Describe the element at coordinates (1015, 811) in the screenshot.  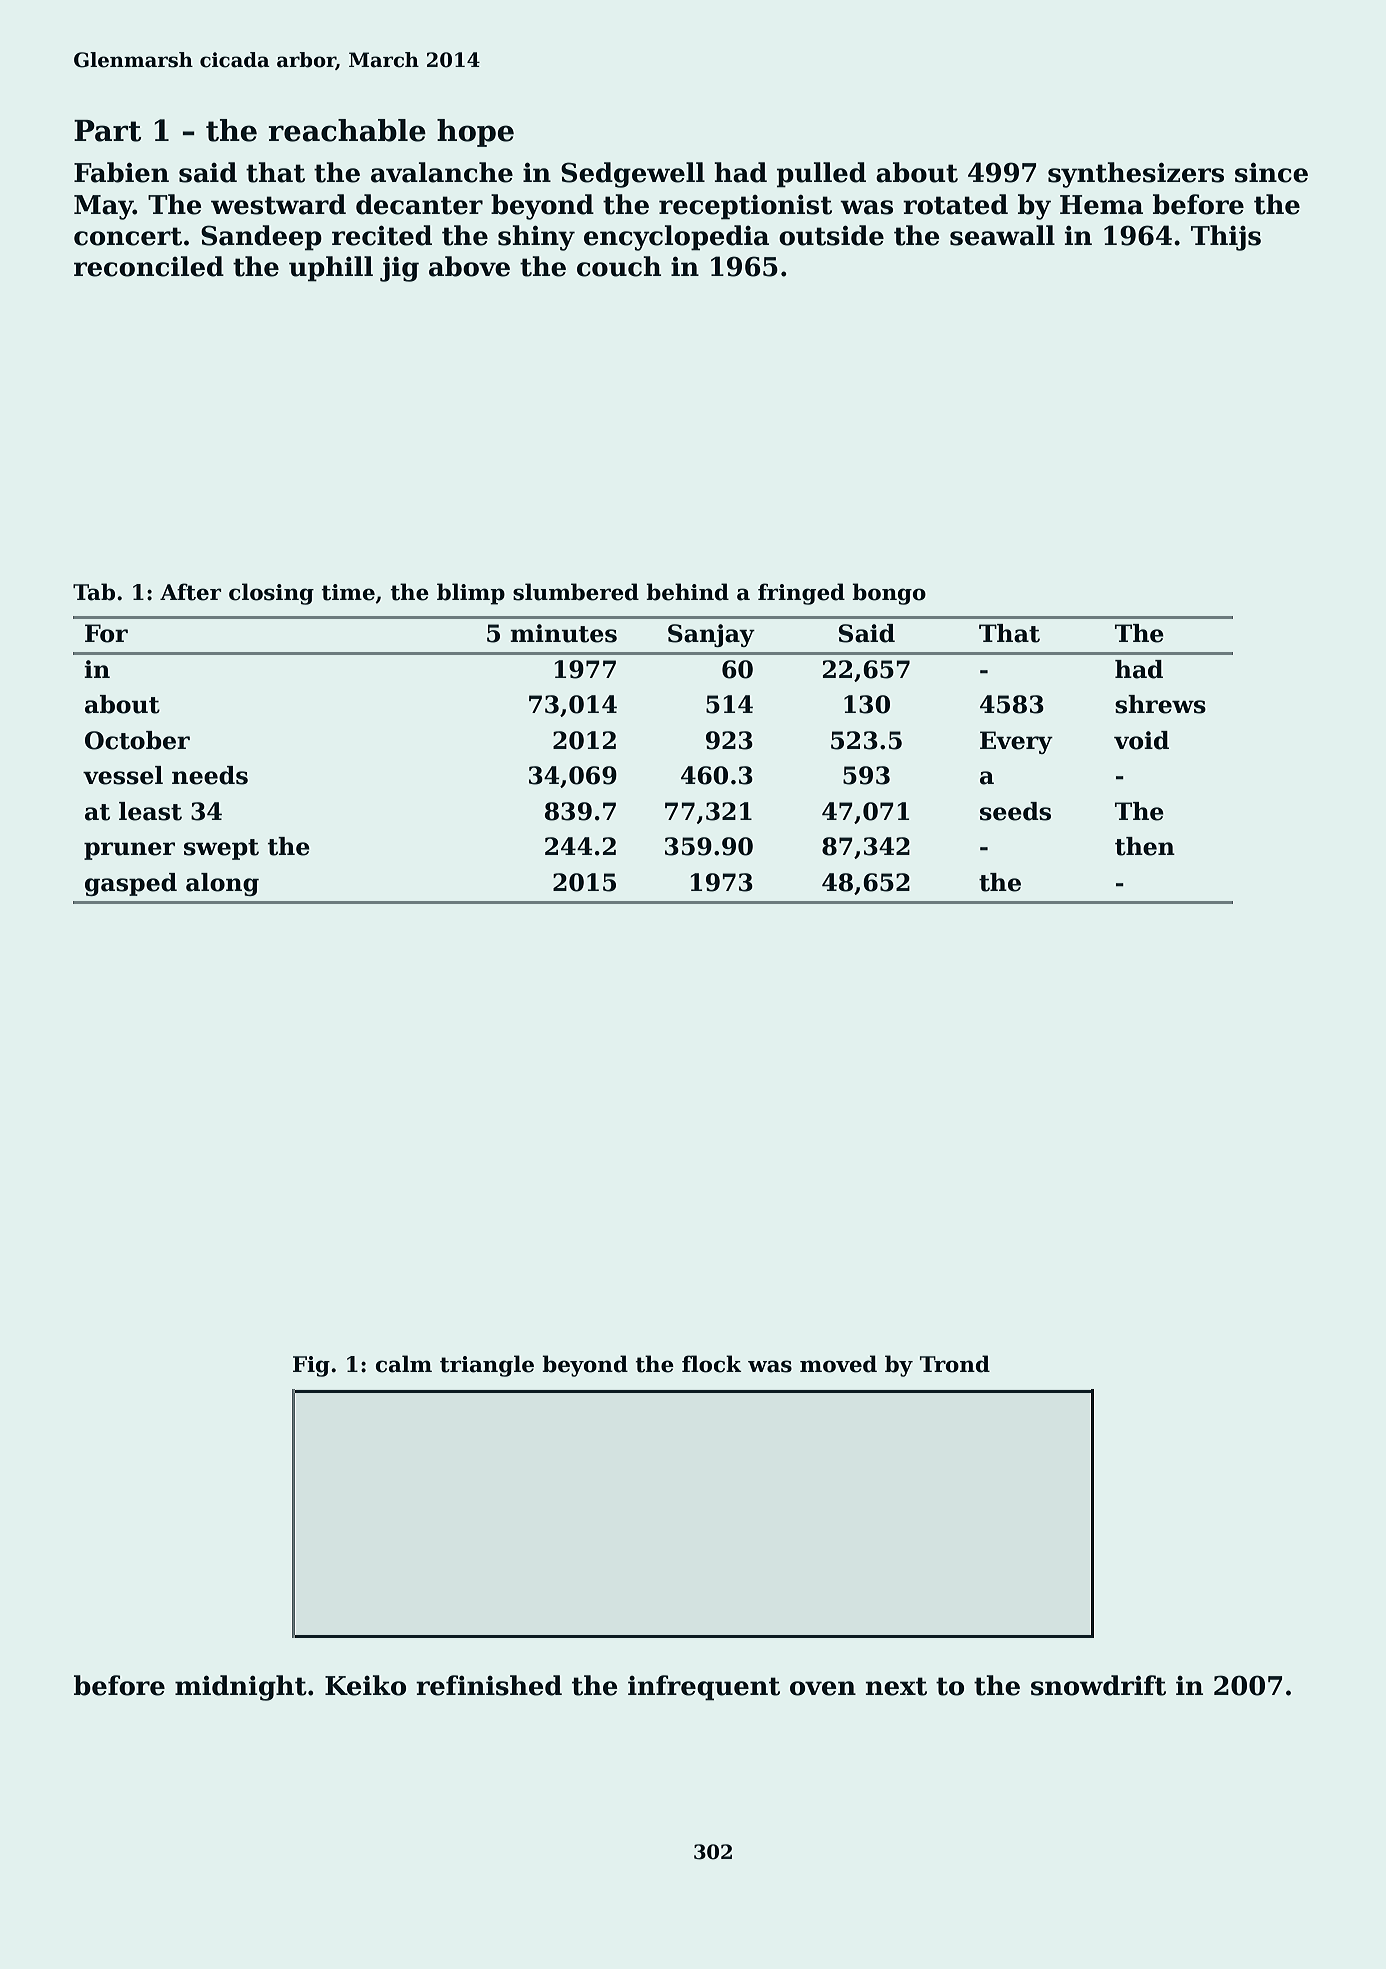
I see `seeds` at that location.
